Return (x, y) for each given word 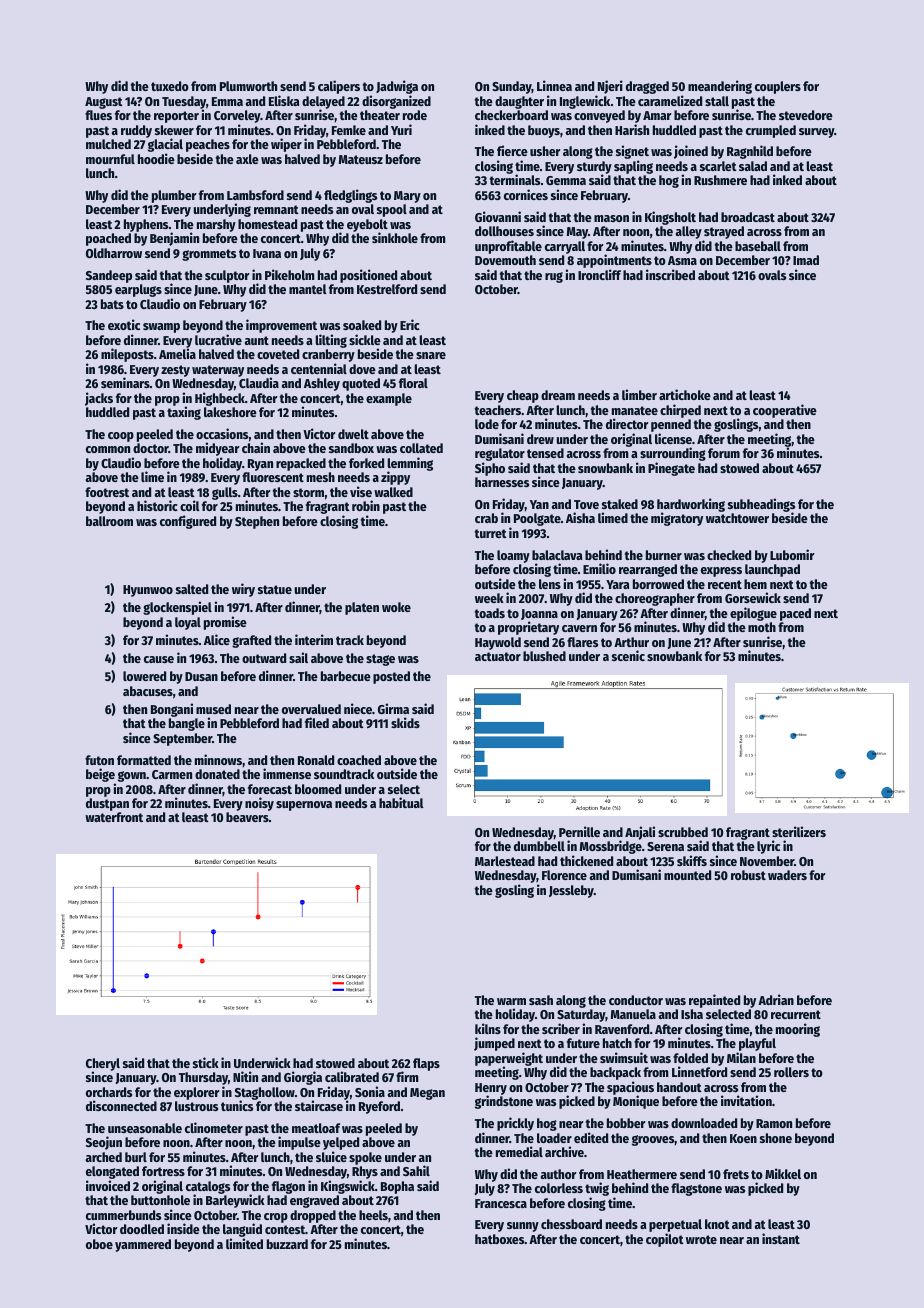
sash (541, 1000)
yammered (143, 1245)
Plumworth (248, 86)
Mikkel (783, 1173)
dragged (647, 87)
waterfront (114, 817)
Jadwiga (397, 87)
